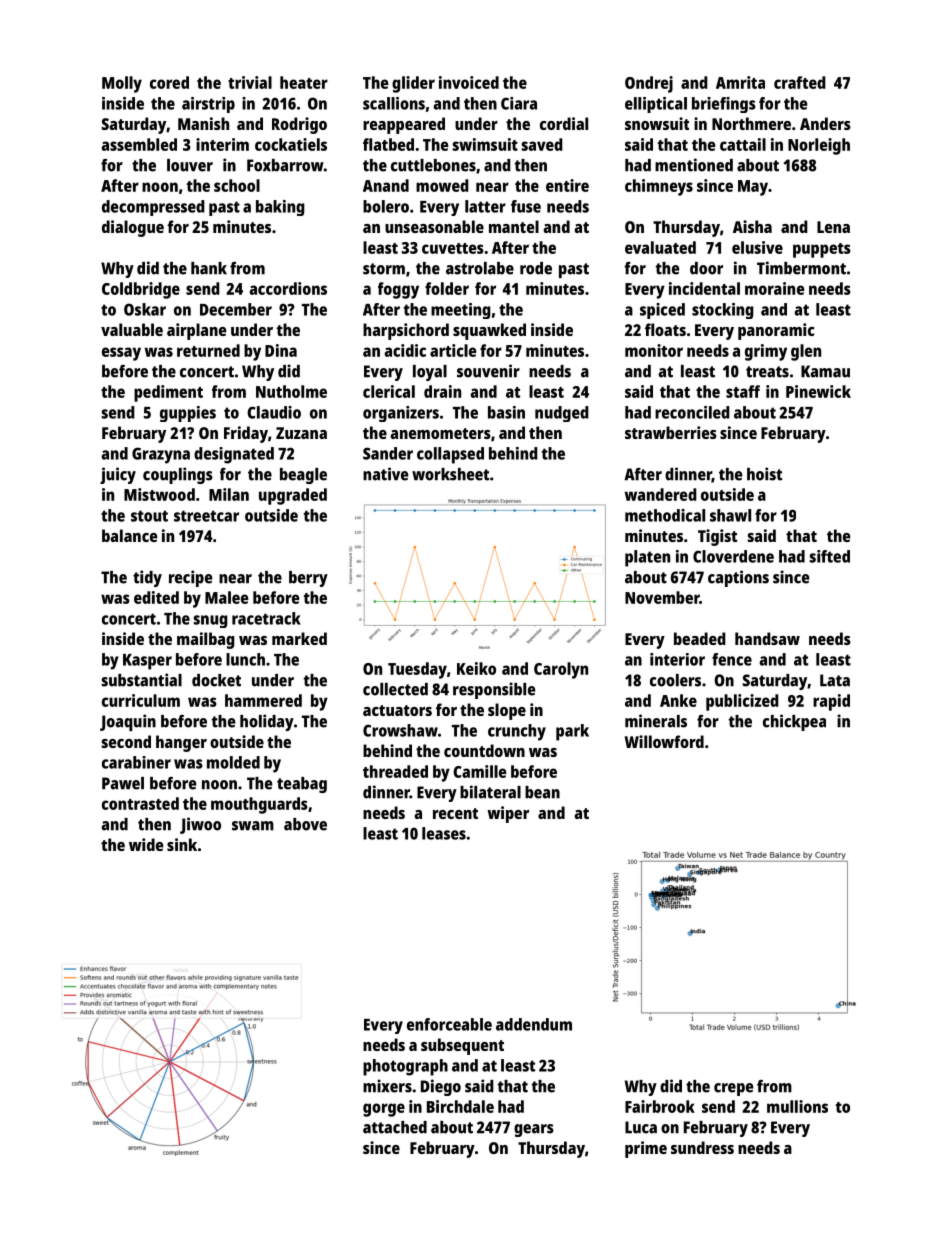 The height and width of the screenshot is (1233, 952). What do you see at coordinates (664, 741) in the screenshot?
I see `Willowford` at bounding box center [664, 741].
